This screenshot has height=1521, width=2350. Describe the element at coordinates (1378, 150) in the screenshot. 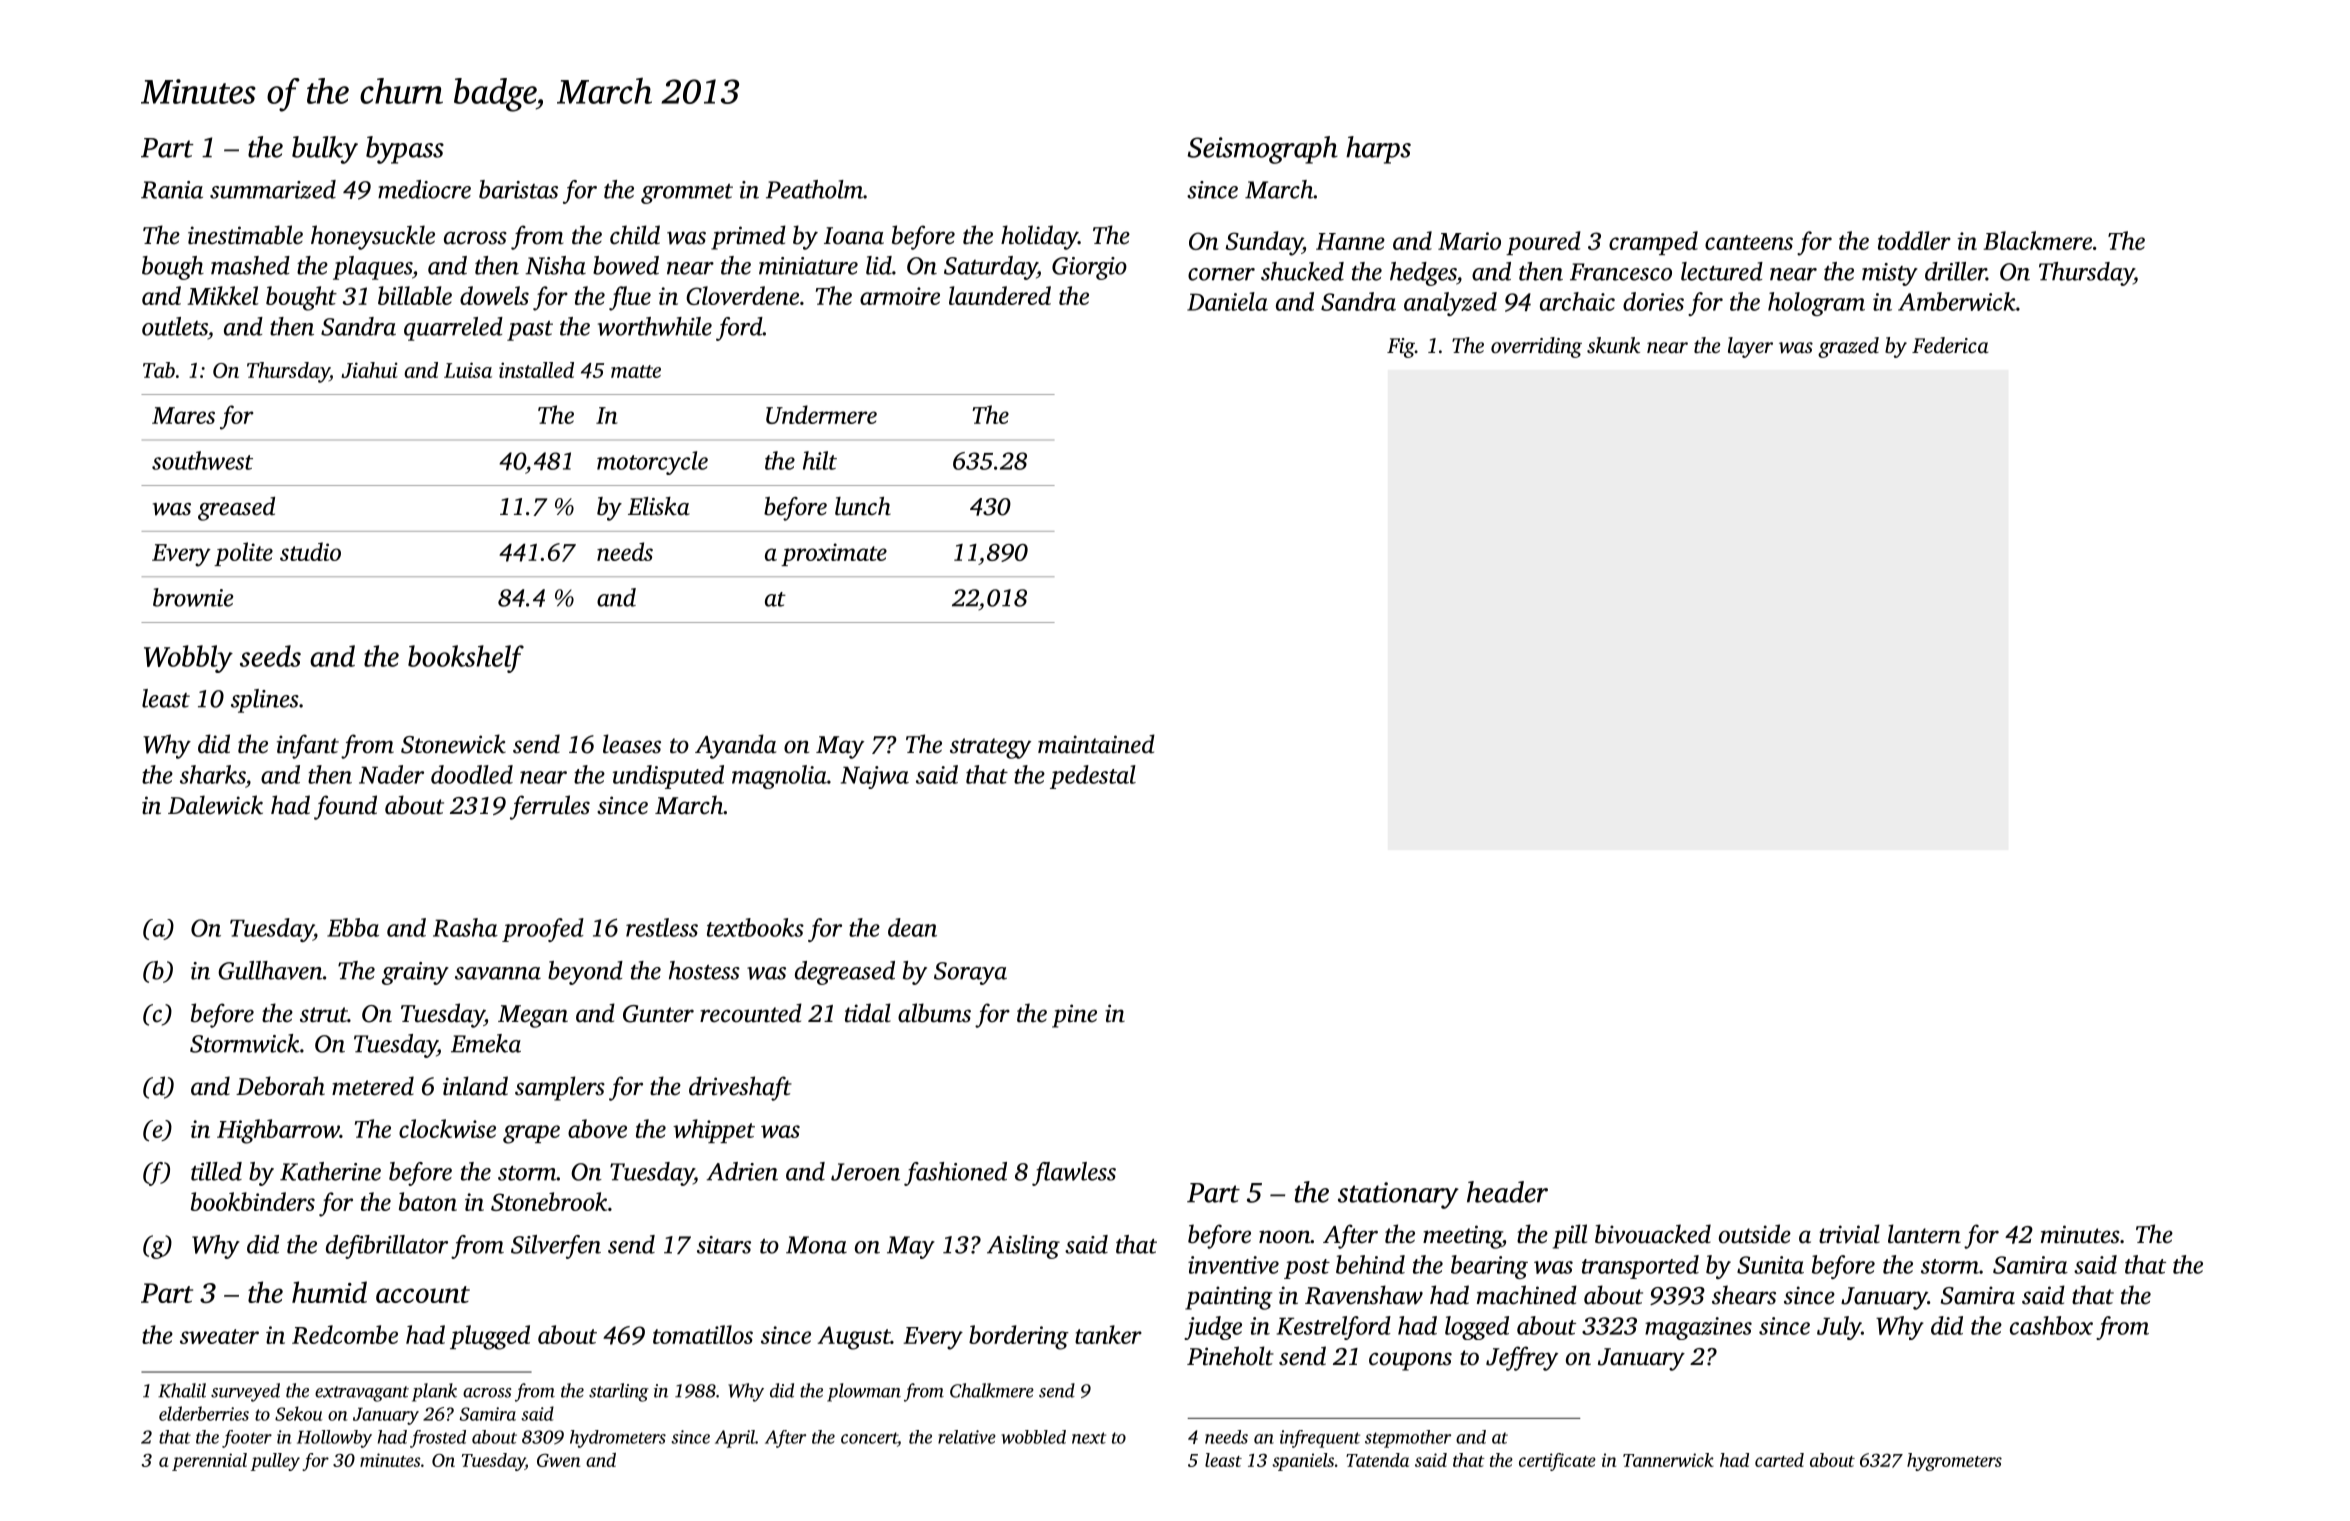

I see `harps` at that location.
